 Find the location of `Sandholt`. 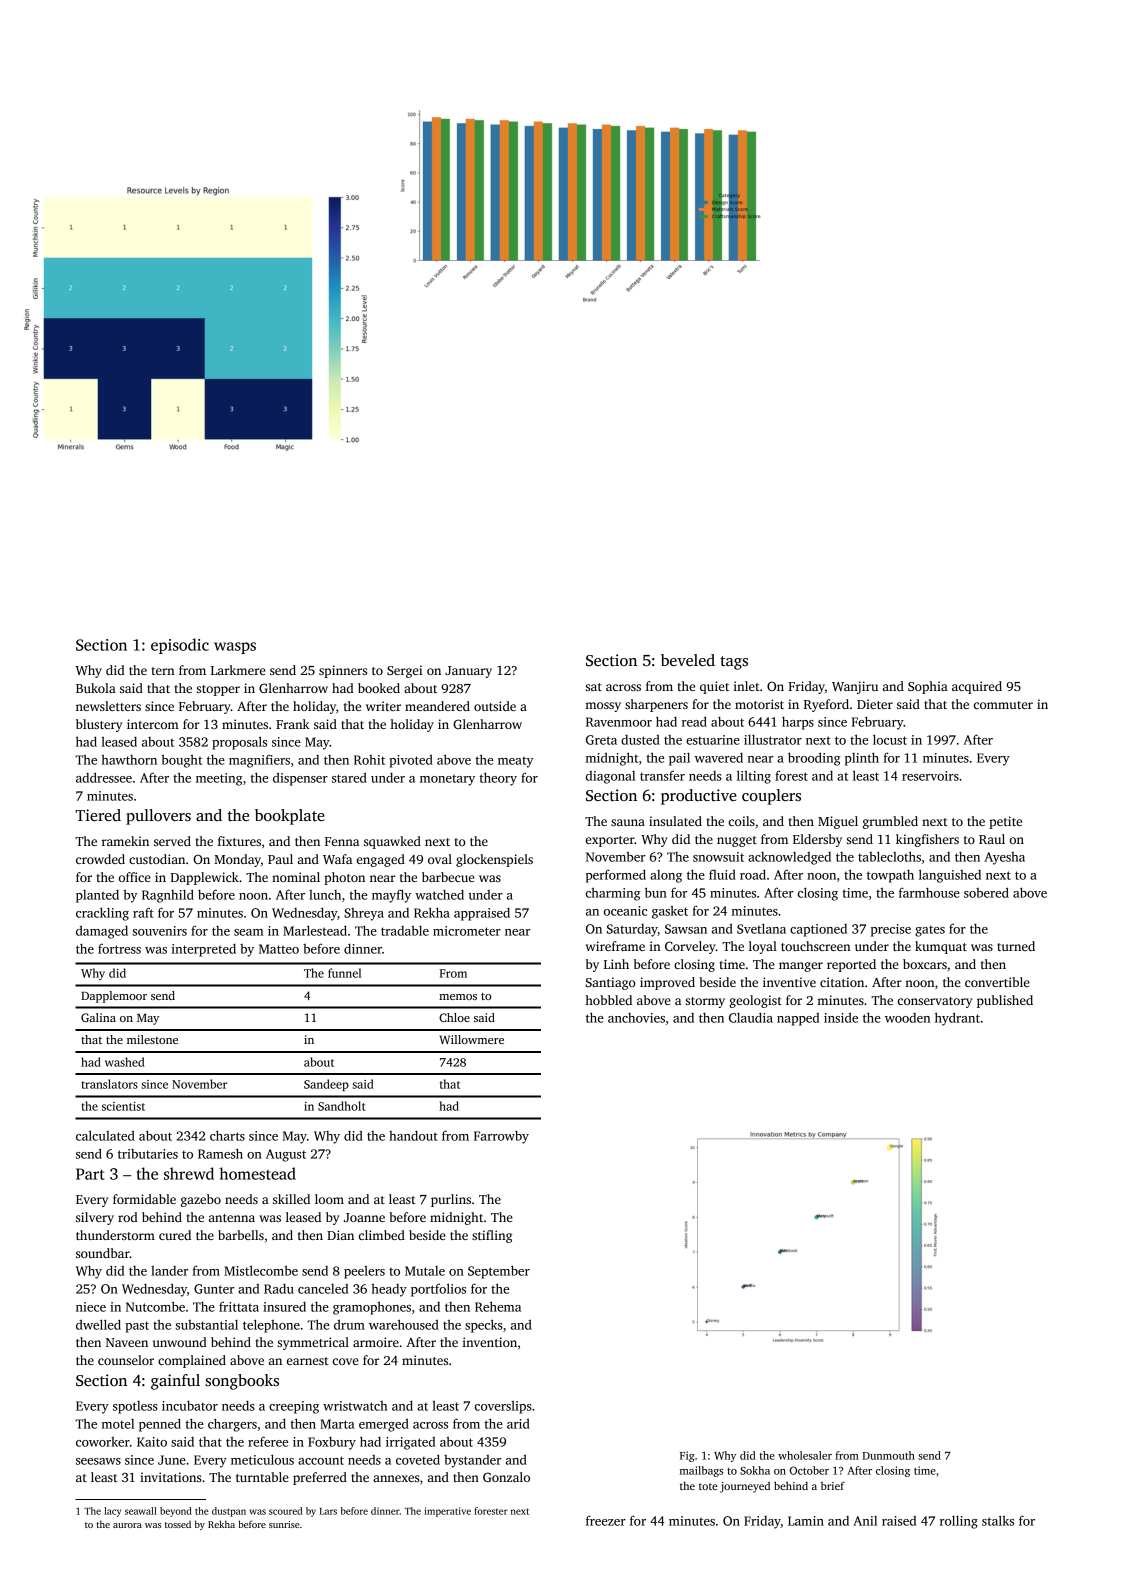

Sandholt is located at coordinates (341, 1106).
